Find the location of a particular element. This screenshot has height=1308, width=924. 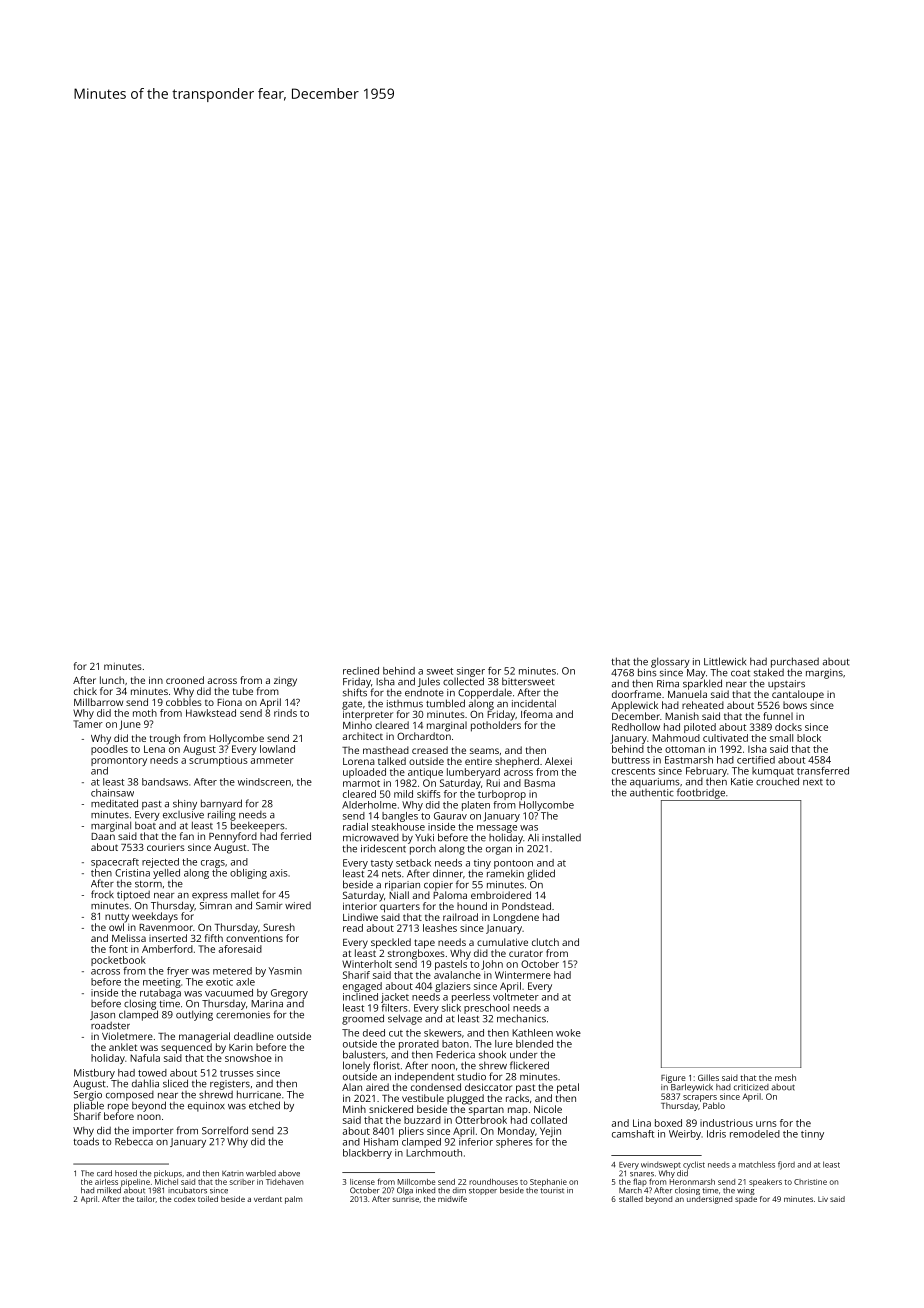

aired is located at coordinates (377, 1087).
